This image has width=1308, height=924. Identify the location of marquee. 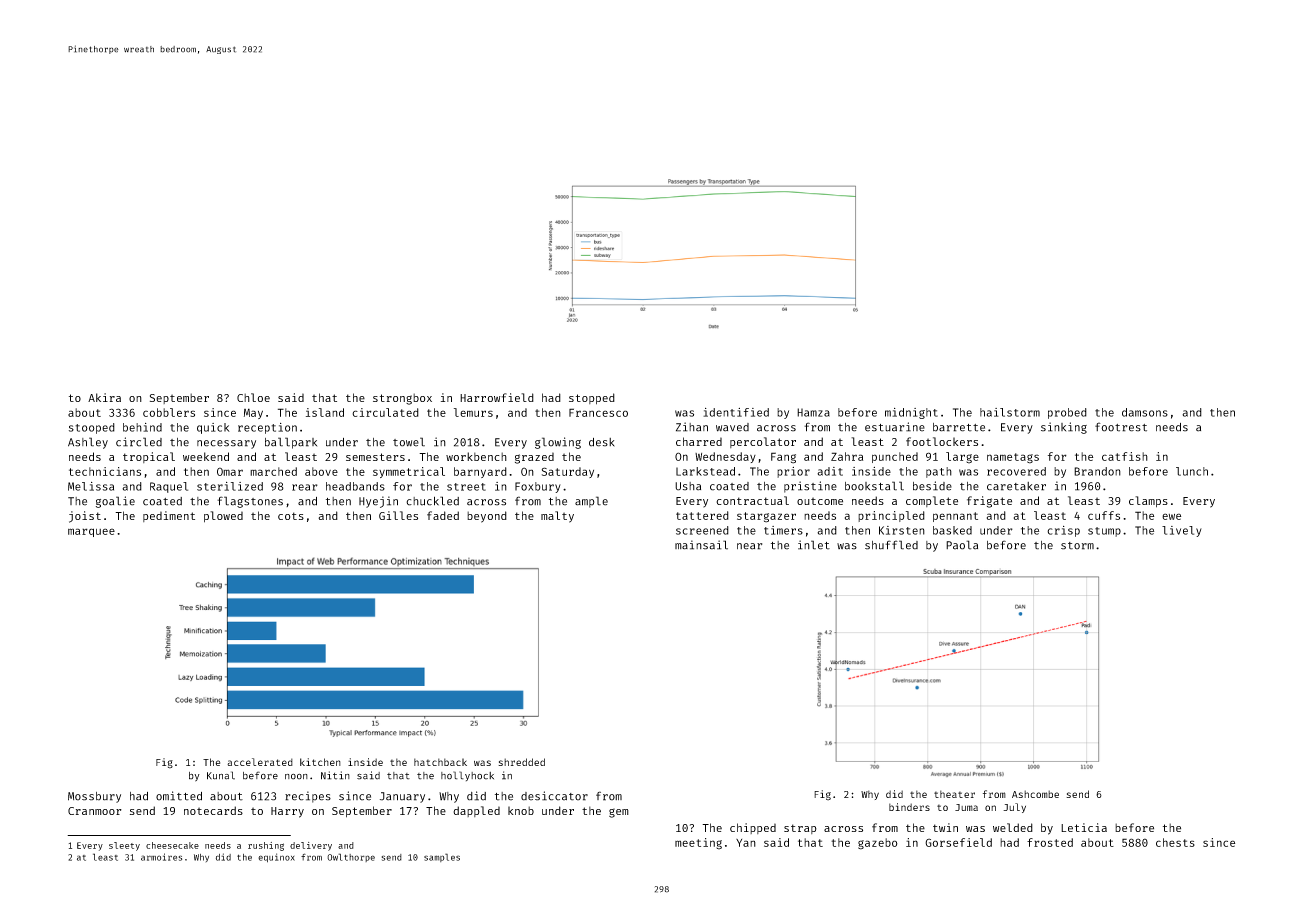
(91, 532).
